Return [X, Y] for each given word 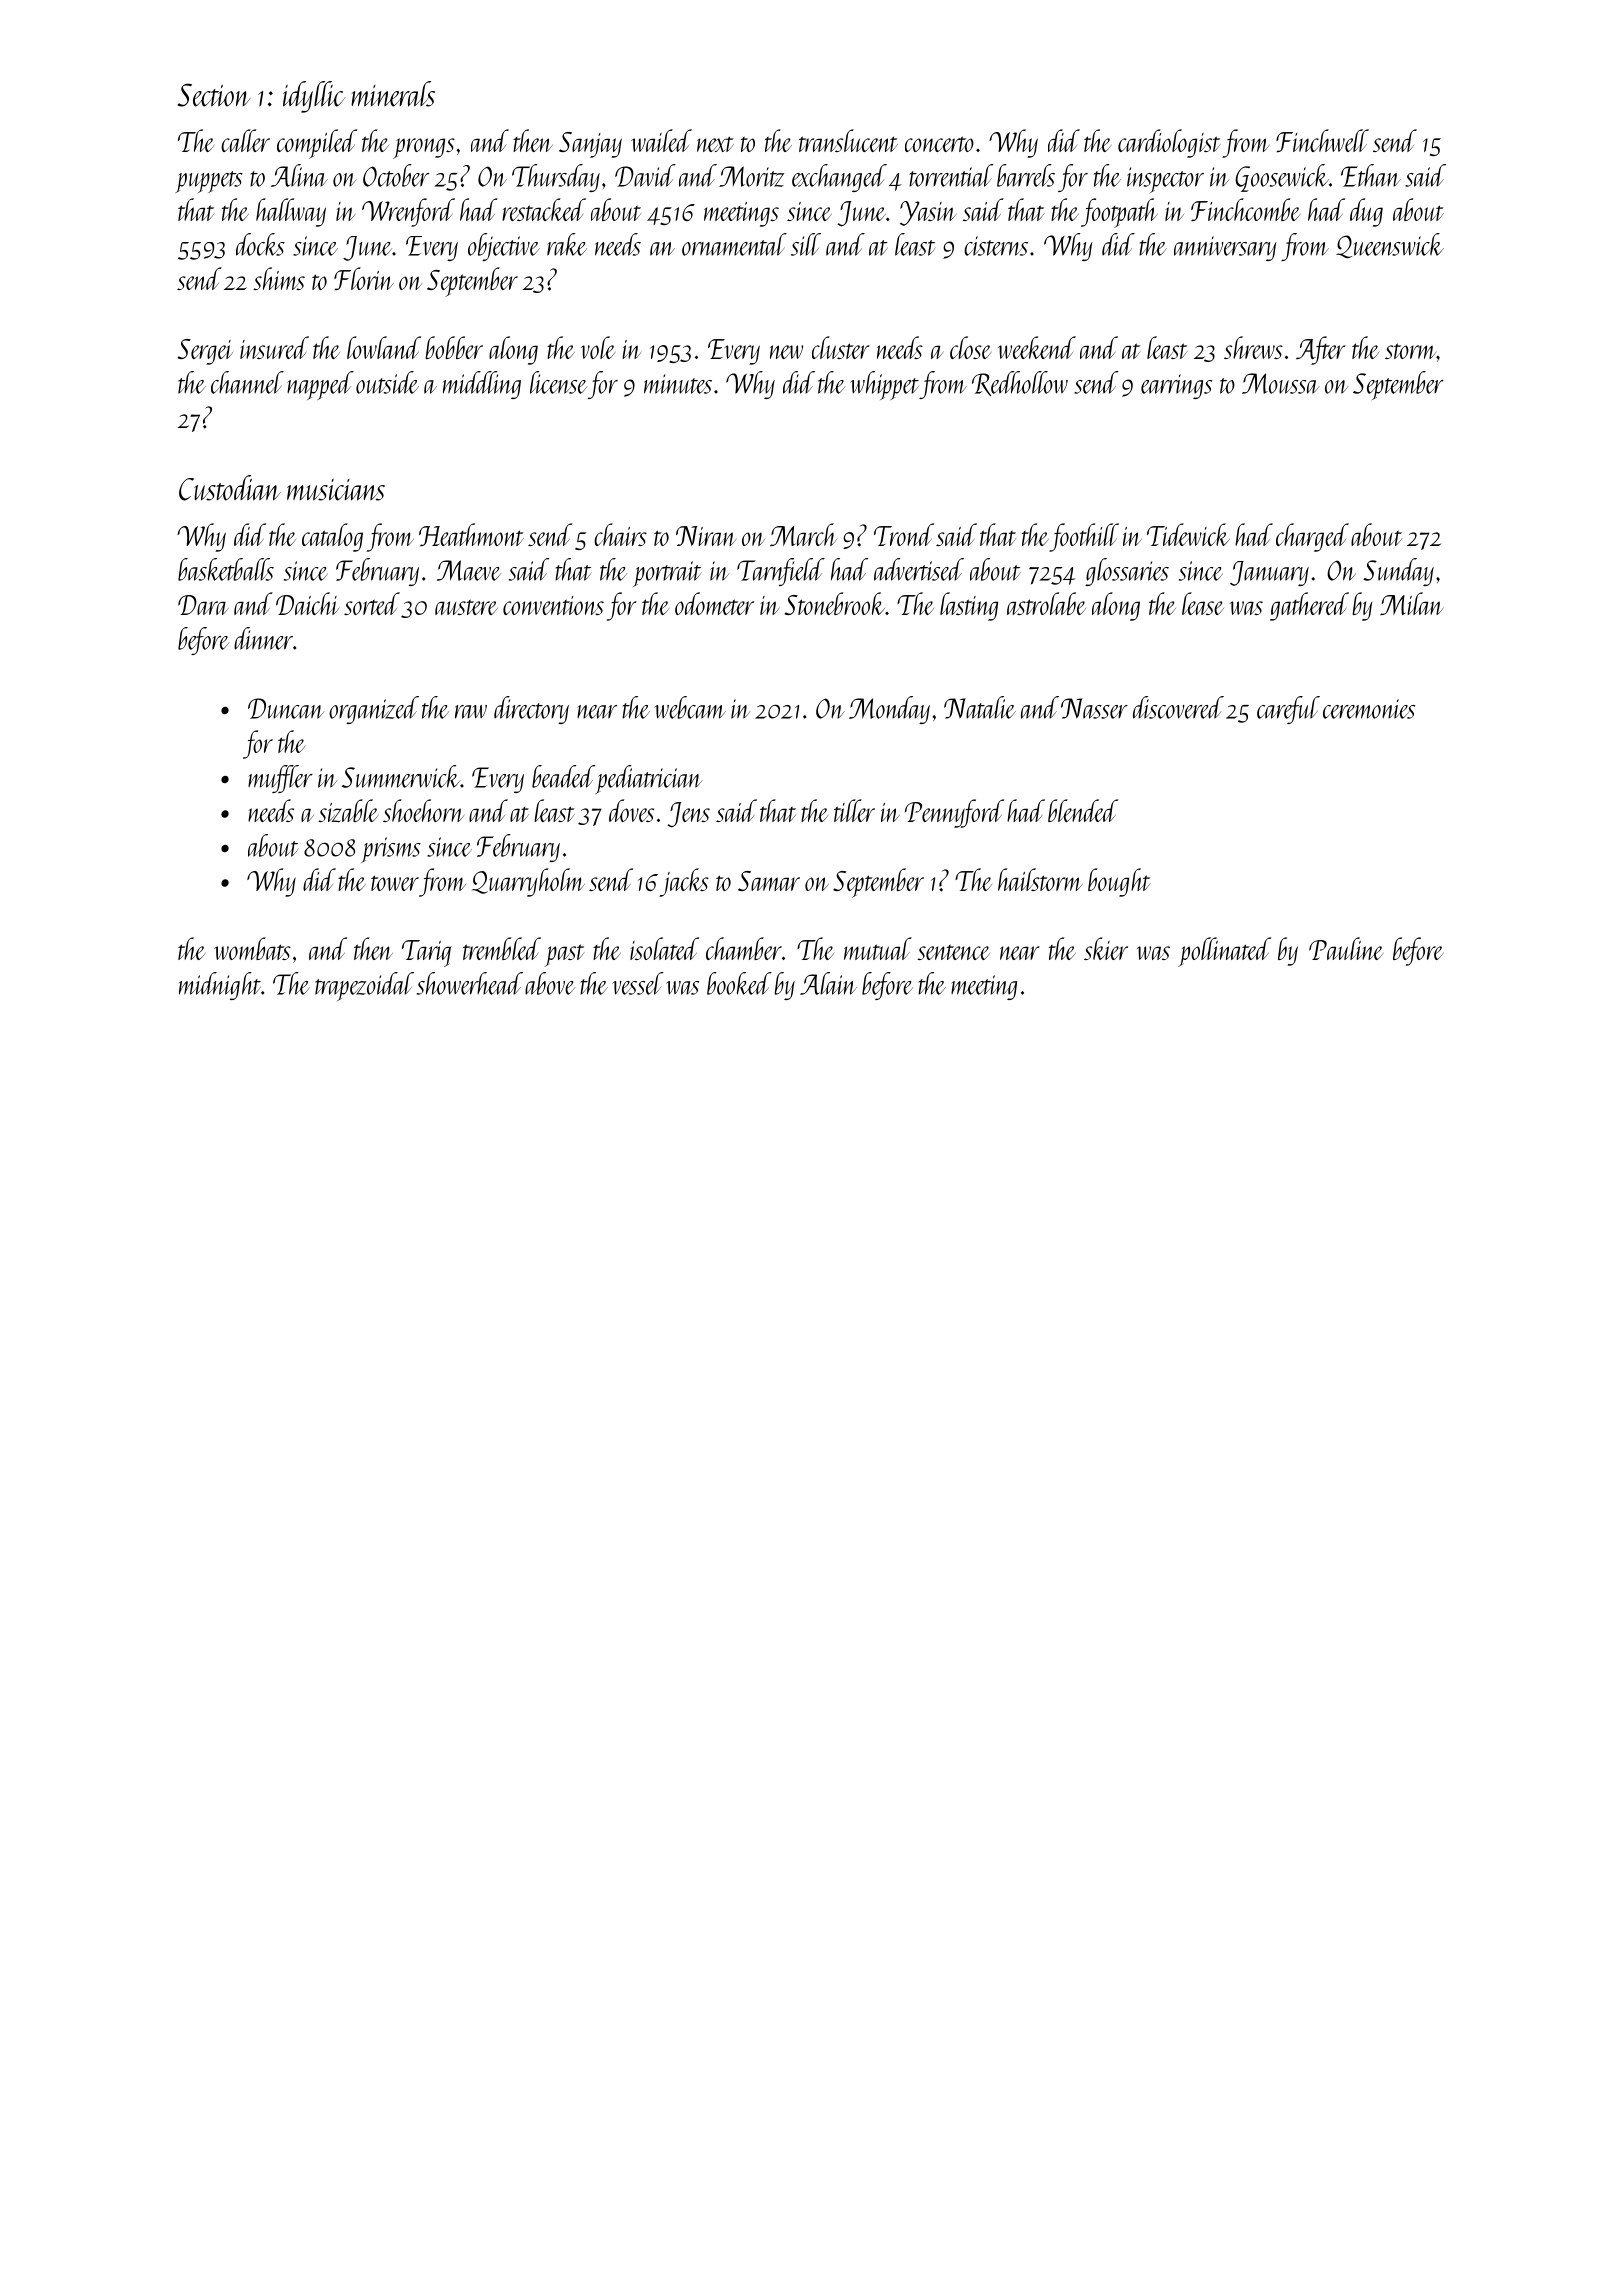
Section [214, 95]
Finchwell [1322, 140]
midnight [220, 986]
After [1321, 350]
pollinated [1224, 952]
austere [466, 607]
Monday [889, 710]
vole [598, 347]
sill [806, 244]
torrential [951, 175]
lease [1203, 603]
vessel [637, 983]
